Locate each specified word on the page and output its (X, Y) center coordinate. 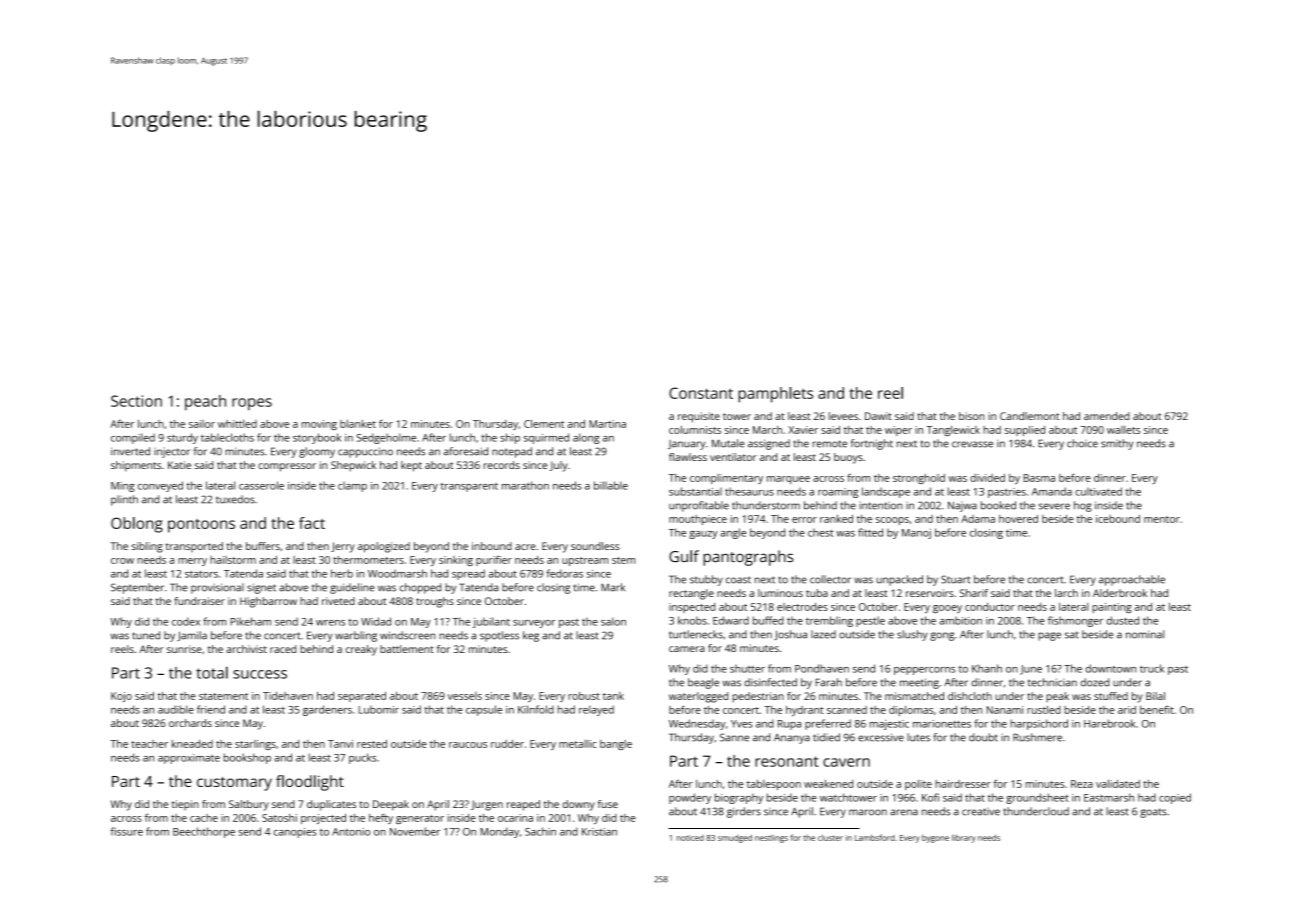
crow (122, 561)
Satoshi (279, 818)
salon (613, 621)
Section (136, 401)
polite (918, 785)
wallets (1123, 430)
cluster (830, 837)
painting (1112, 608)
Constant (701, 393)
